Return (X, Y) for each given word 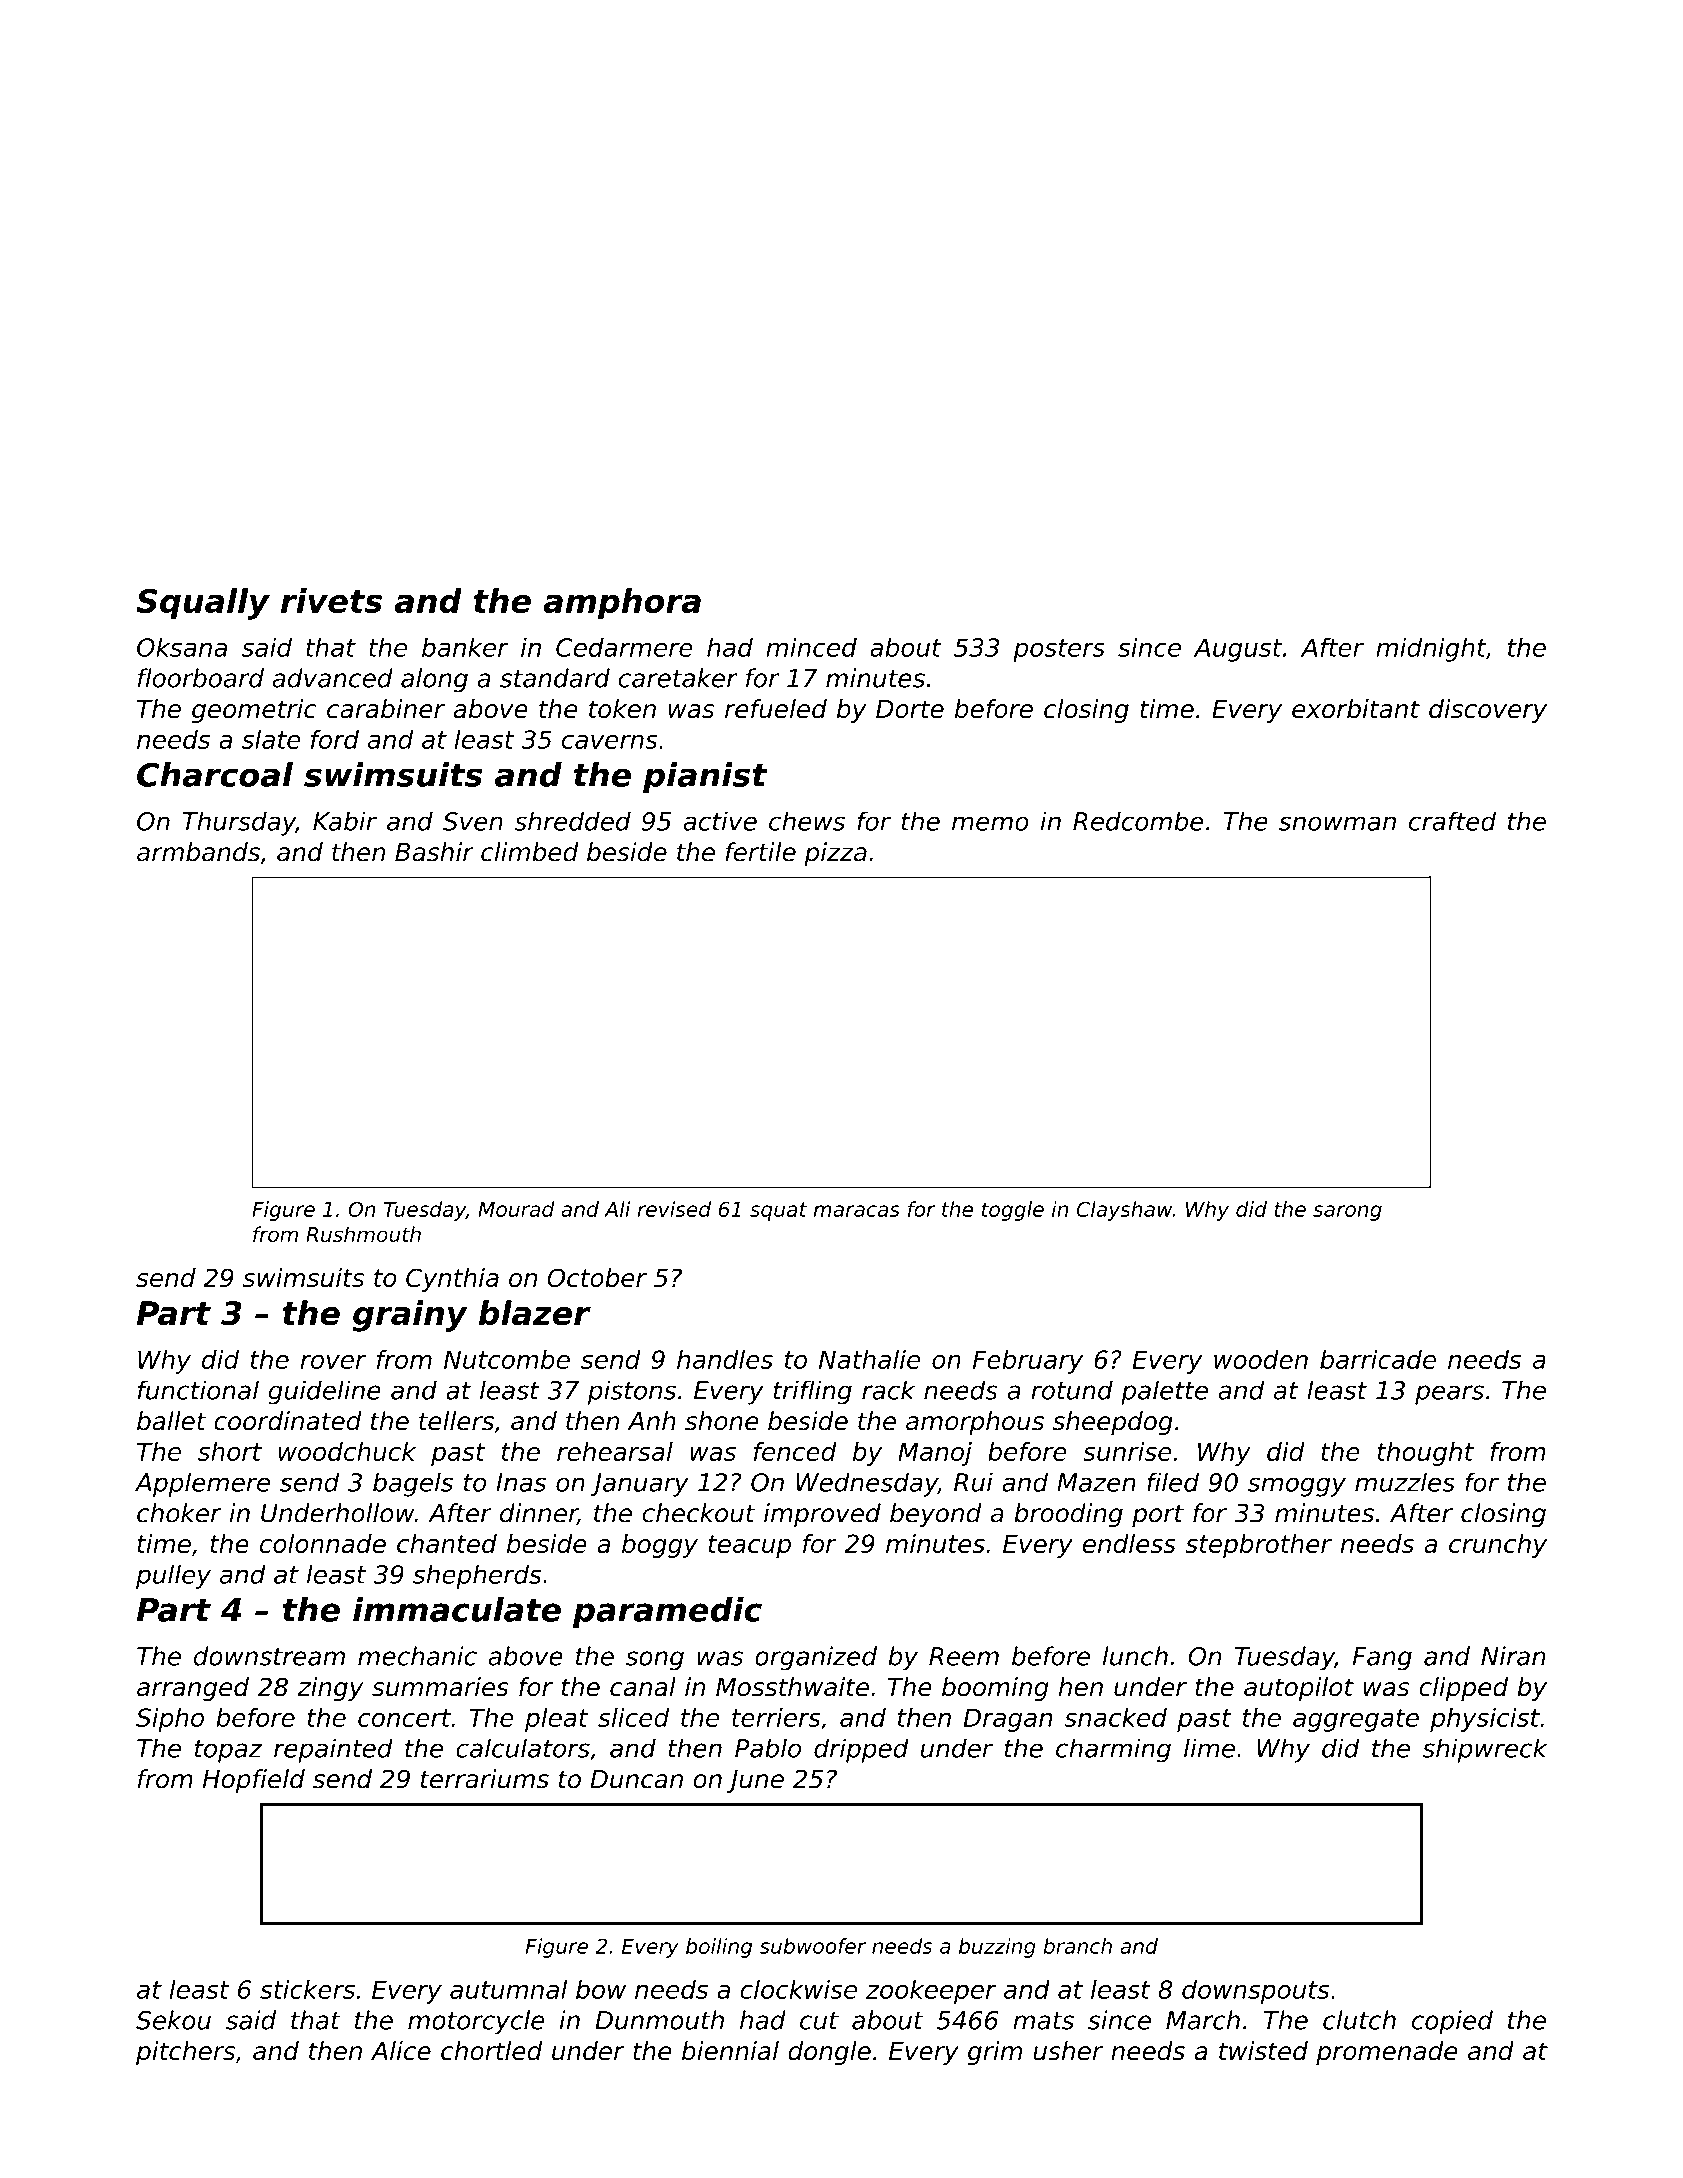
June (755, 1781)
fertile (760, 852)
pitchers (185, 2053)
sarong (1347, 1213)
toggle (1013, 1211)
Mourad (516, 1209)
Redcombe (1138, 821)
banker (465, 647)
